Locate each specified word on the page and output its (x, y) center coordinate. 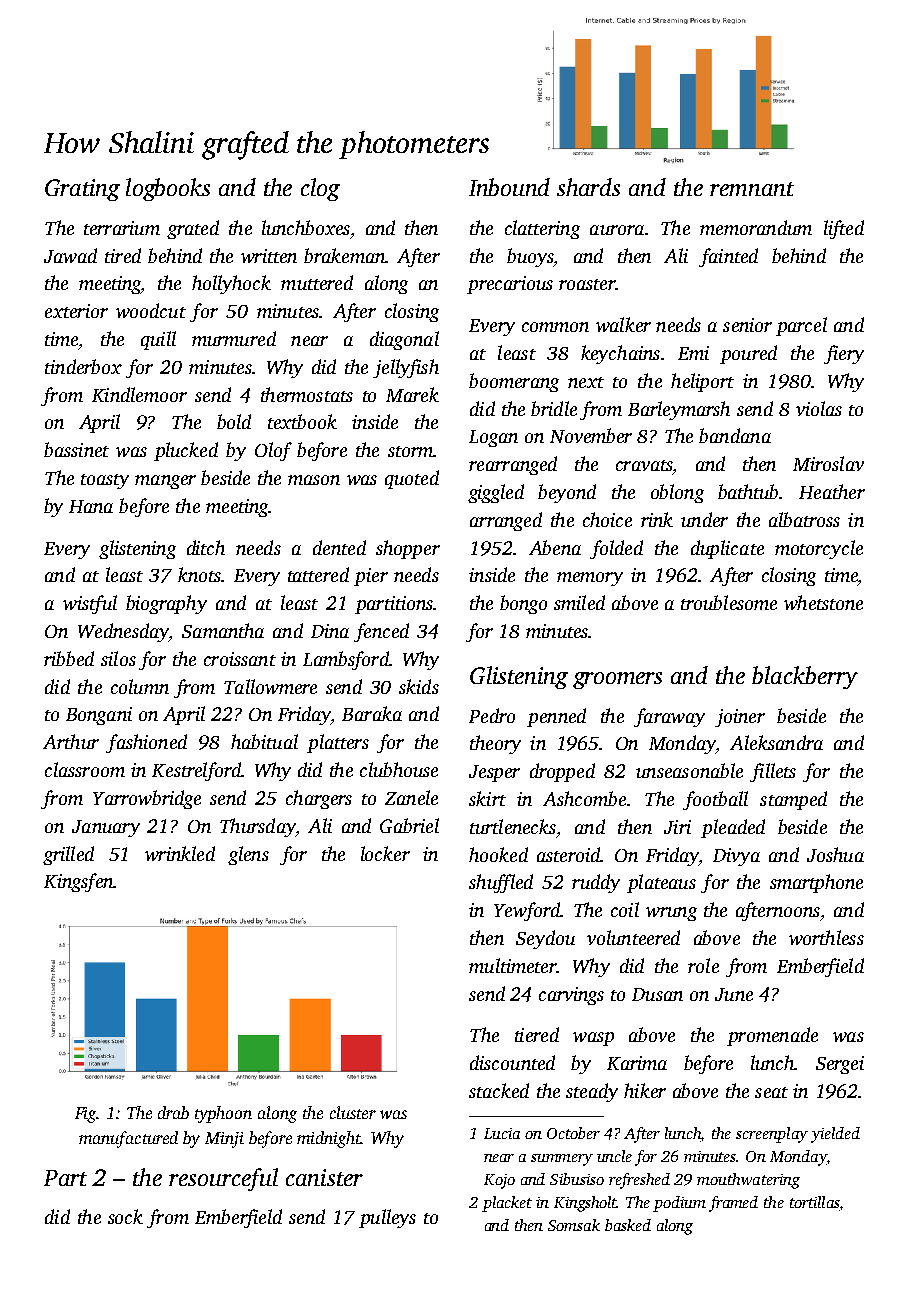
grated (193, 229)
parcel (801, 326)
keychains (620, 354)
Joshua (835, 854)
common (555, 327)
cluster (353, 1112)
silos (118, 658)
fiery (844, 354)
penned (556, 717)
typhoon (223, 1114)
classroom (85, 769)
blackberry (805, 677)
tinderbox (83, 366)
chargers (319, 799)
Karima (637, 1063)
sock (125, 1216)
